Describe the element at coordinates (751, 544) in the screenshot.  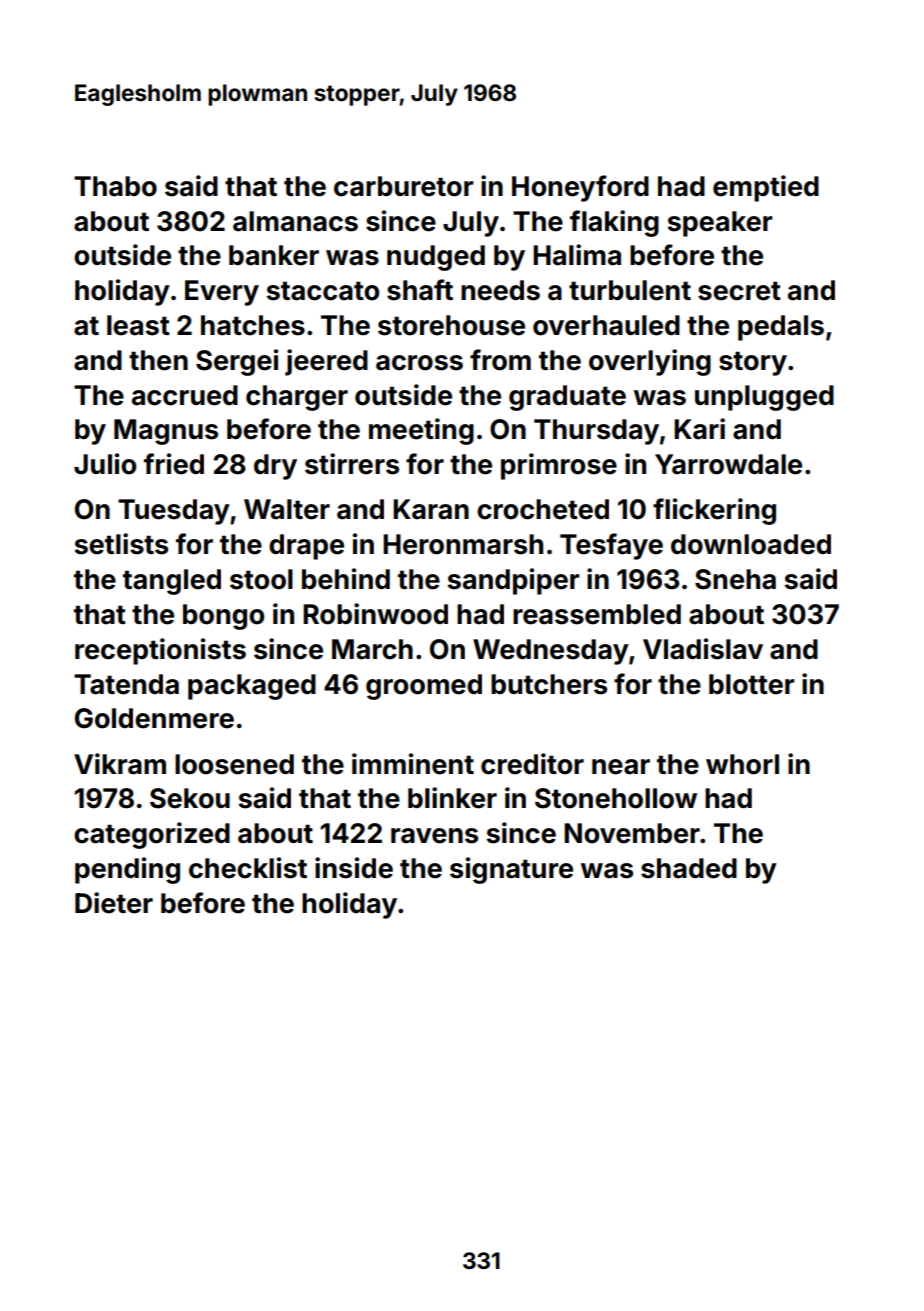
I see `downloaded` at that location.
